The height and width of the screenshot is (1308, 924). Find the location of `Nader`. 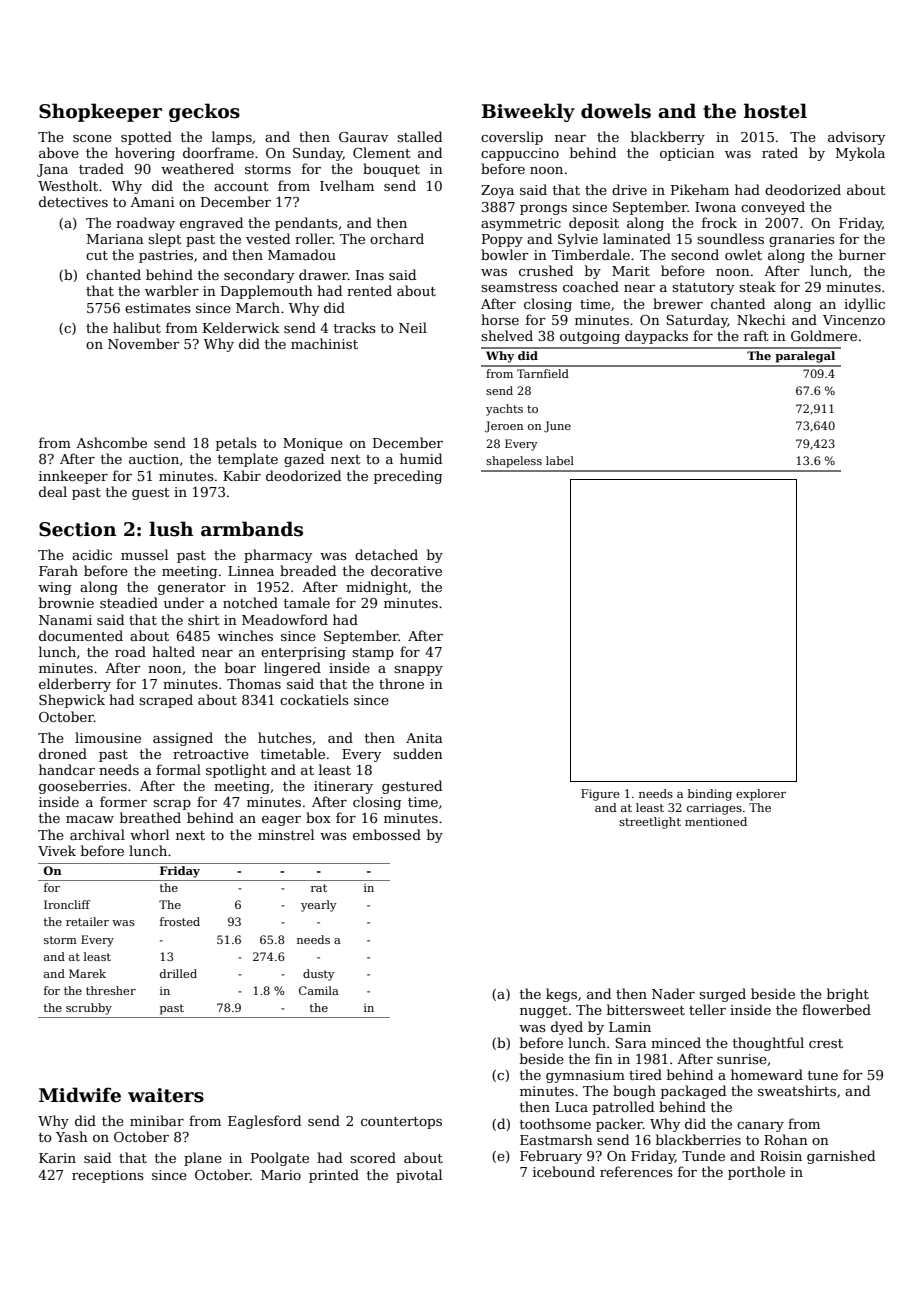

Nader is located at coordinates (673, 993).
